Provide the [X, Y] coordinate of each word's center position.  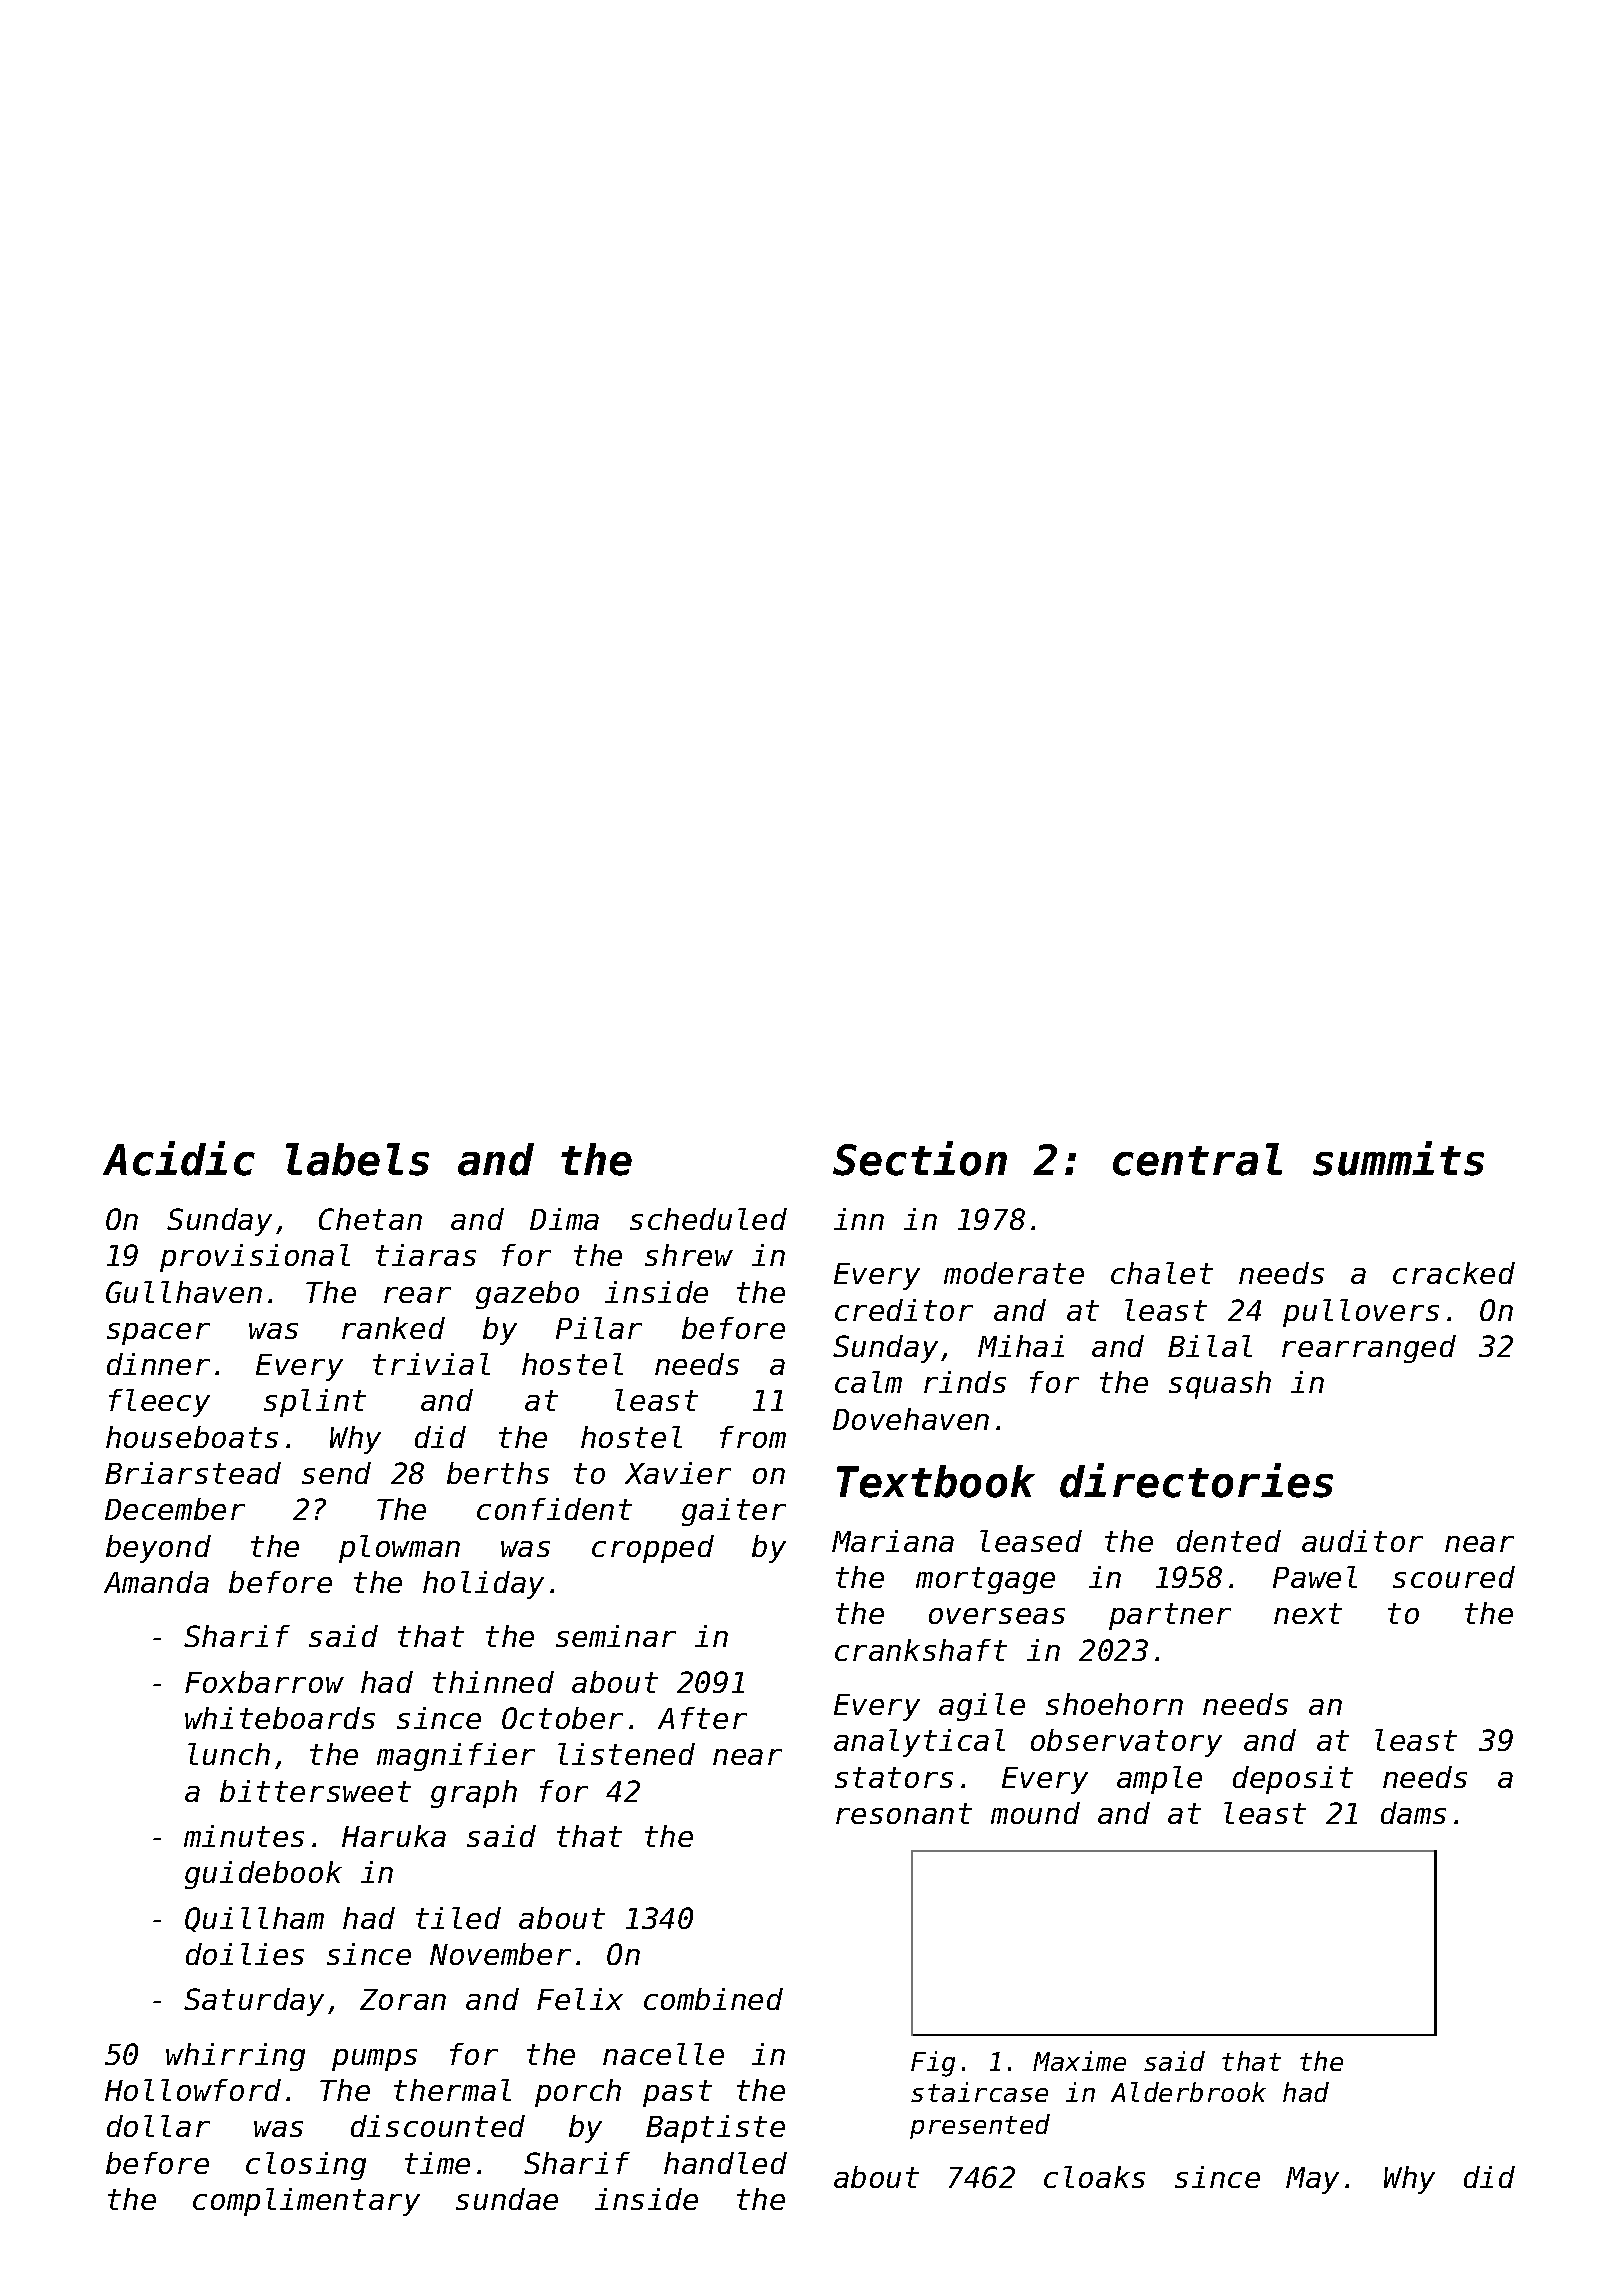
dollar [158, 2126]
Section [920, 1158]
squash [1220, 1385]
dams [1413, 1813]
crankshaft [921, 1650]
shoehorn [1114, 1704]
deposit [1293, 1780]
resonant [904, 1813]
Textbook [936, 1481]
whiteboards [280, 1718]
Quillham [254, 1919]
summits [1398, 1158]
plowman [399, 1549]
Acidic [179, 1158]
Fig [933, 2064]
